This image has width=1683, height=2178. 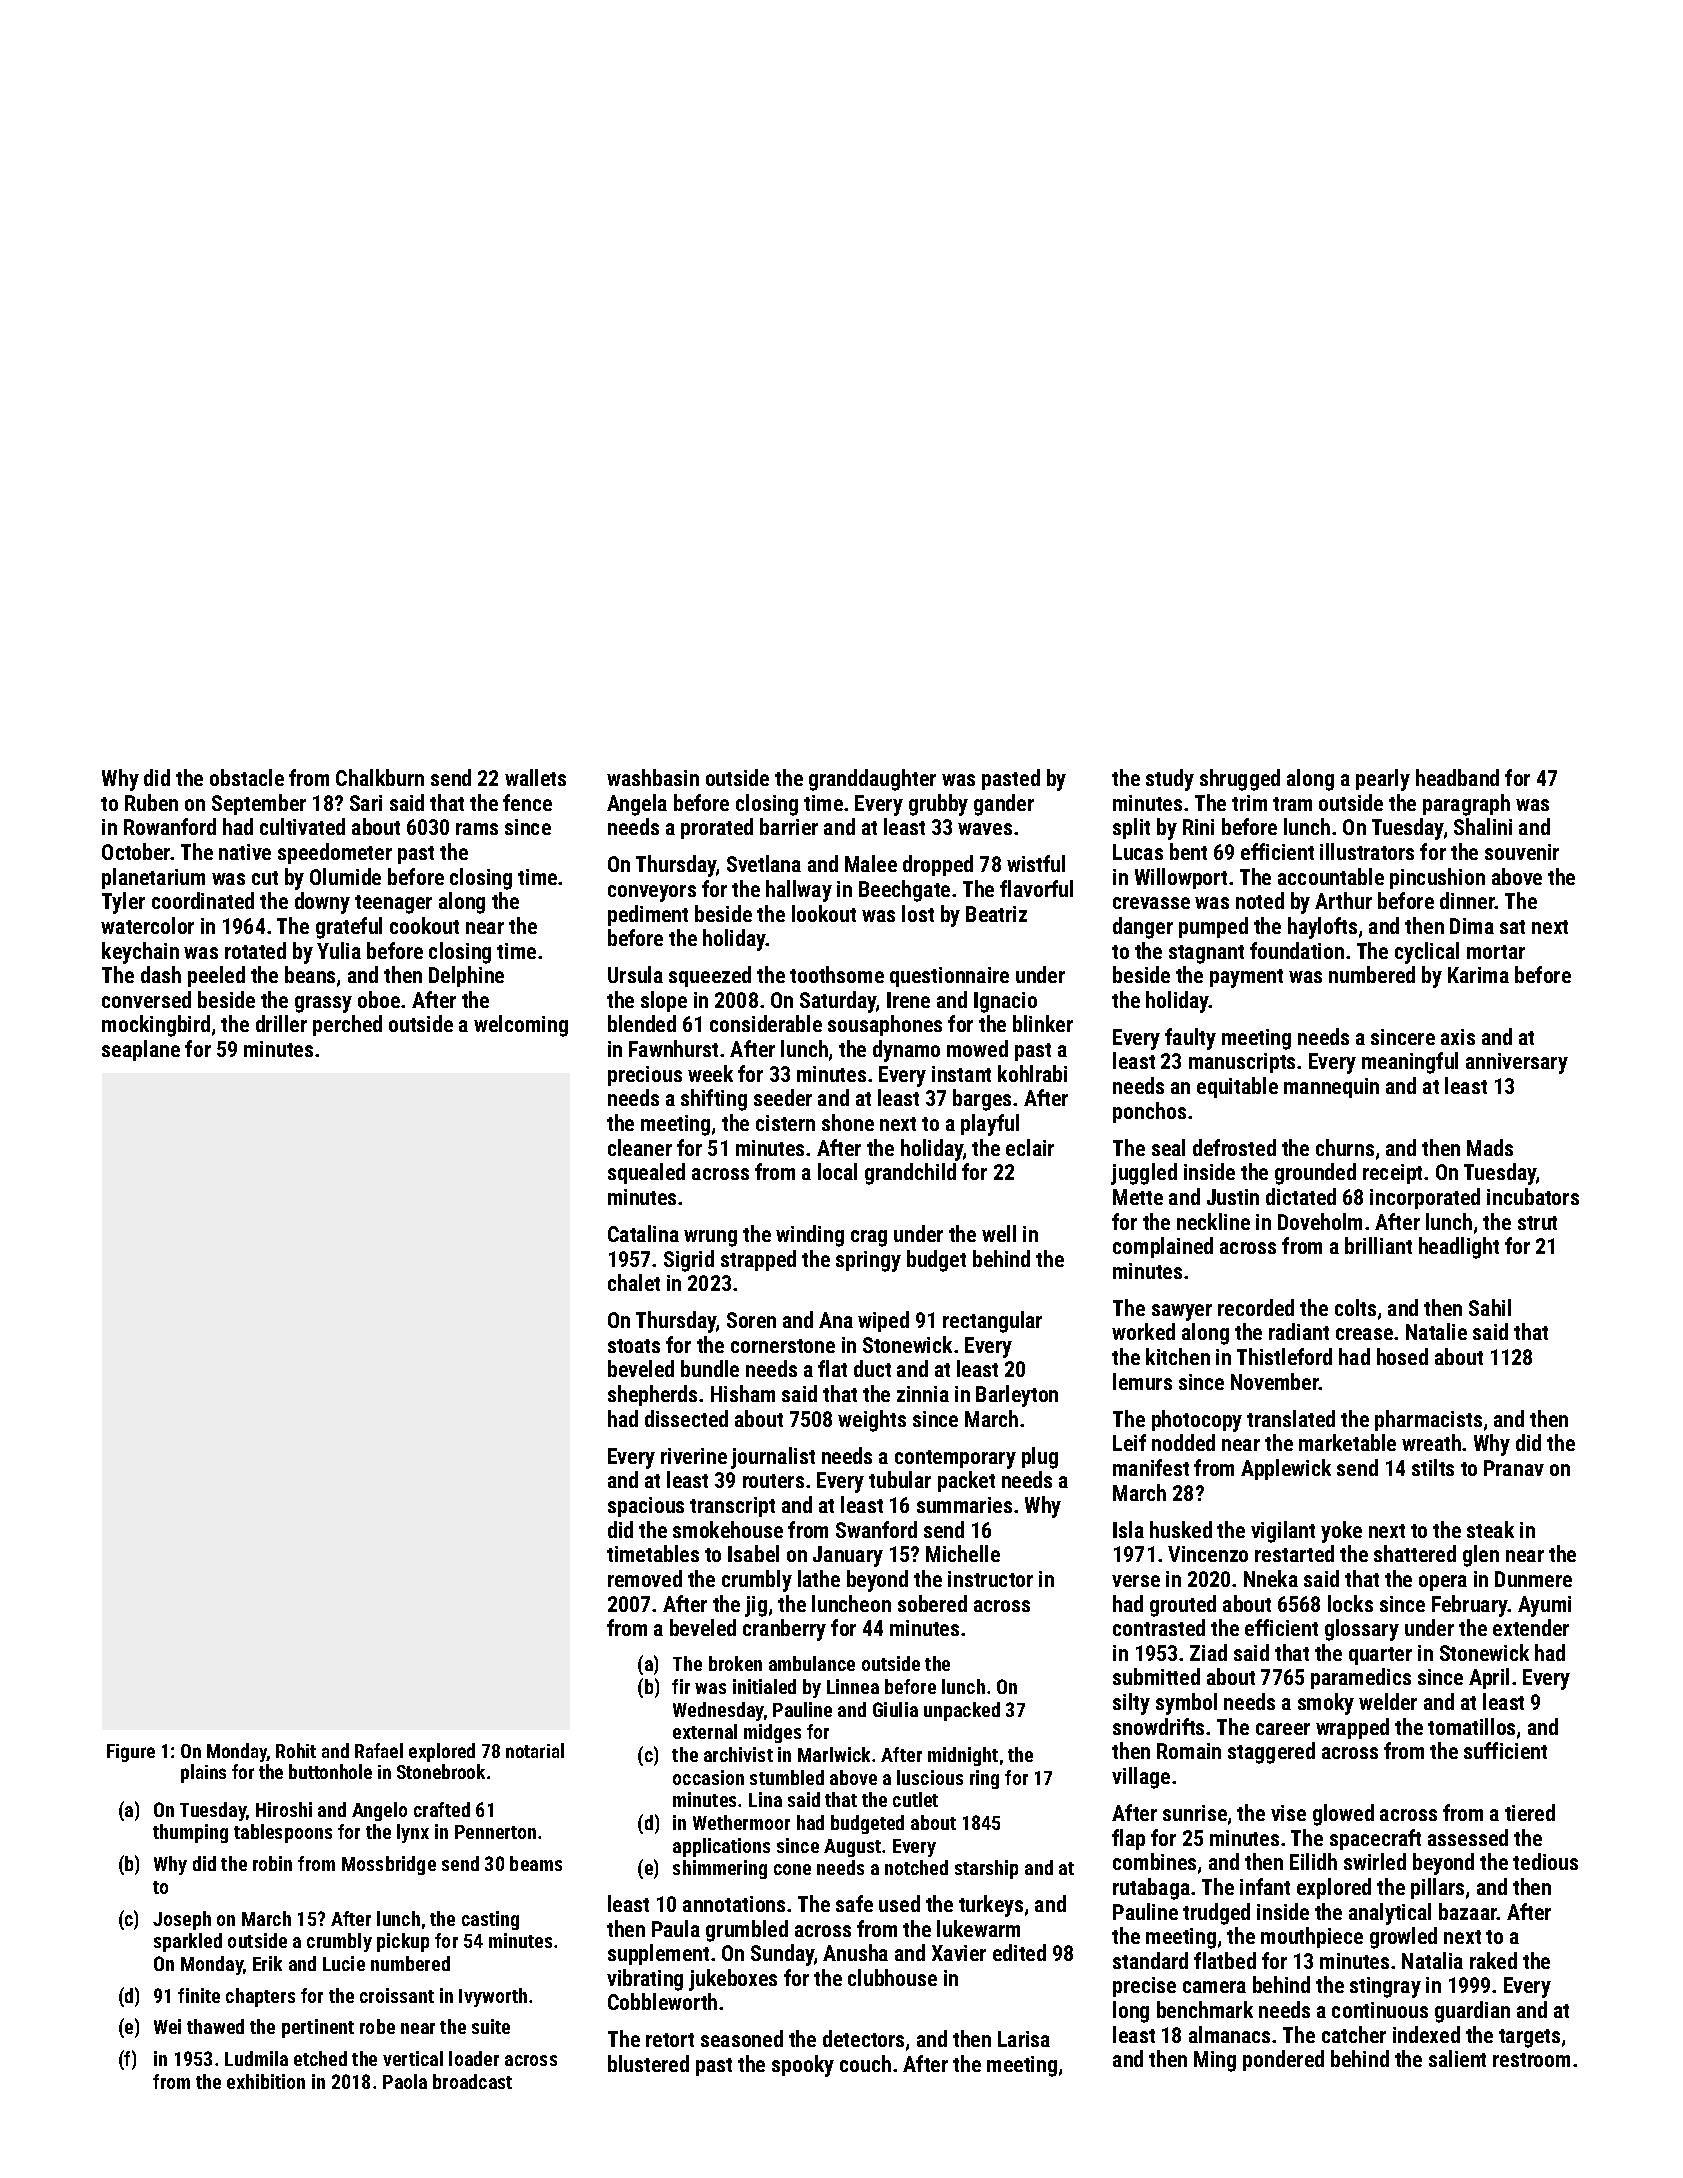 What do you see at coordinates (380, 777) in the image?
I see `Chalkburn` at bounding box center [380, 777].
